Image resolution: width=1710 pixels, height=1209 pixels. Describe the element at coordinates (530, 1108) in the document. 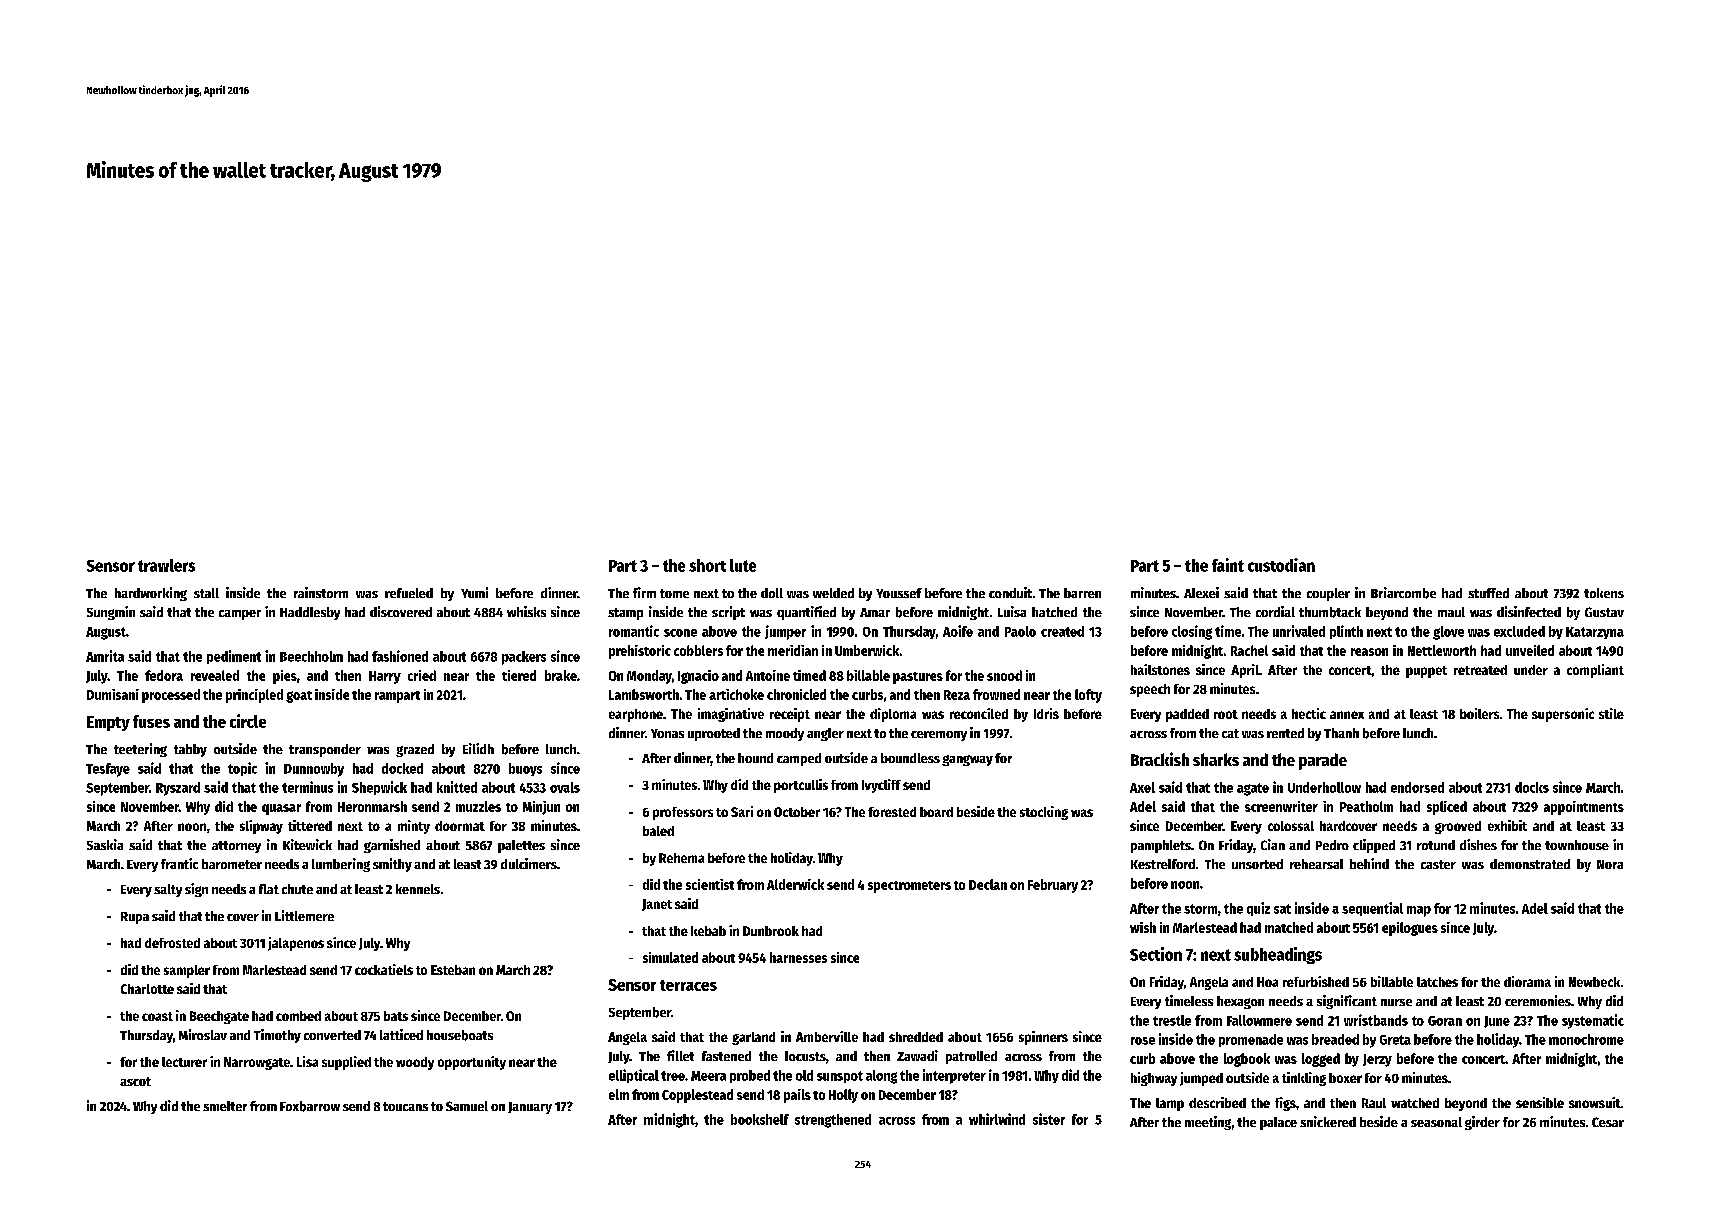

I see `January` at that location.
